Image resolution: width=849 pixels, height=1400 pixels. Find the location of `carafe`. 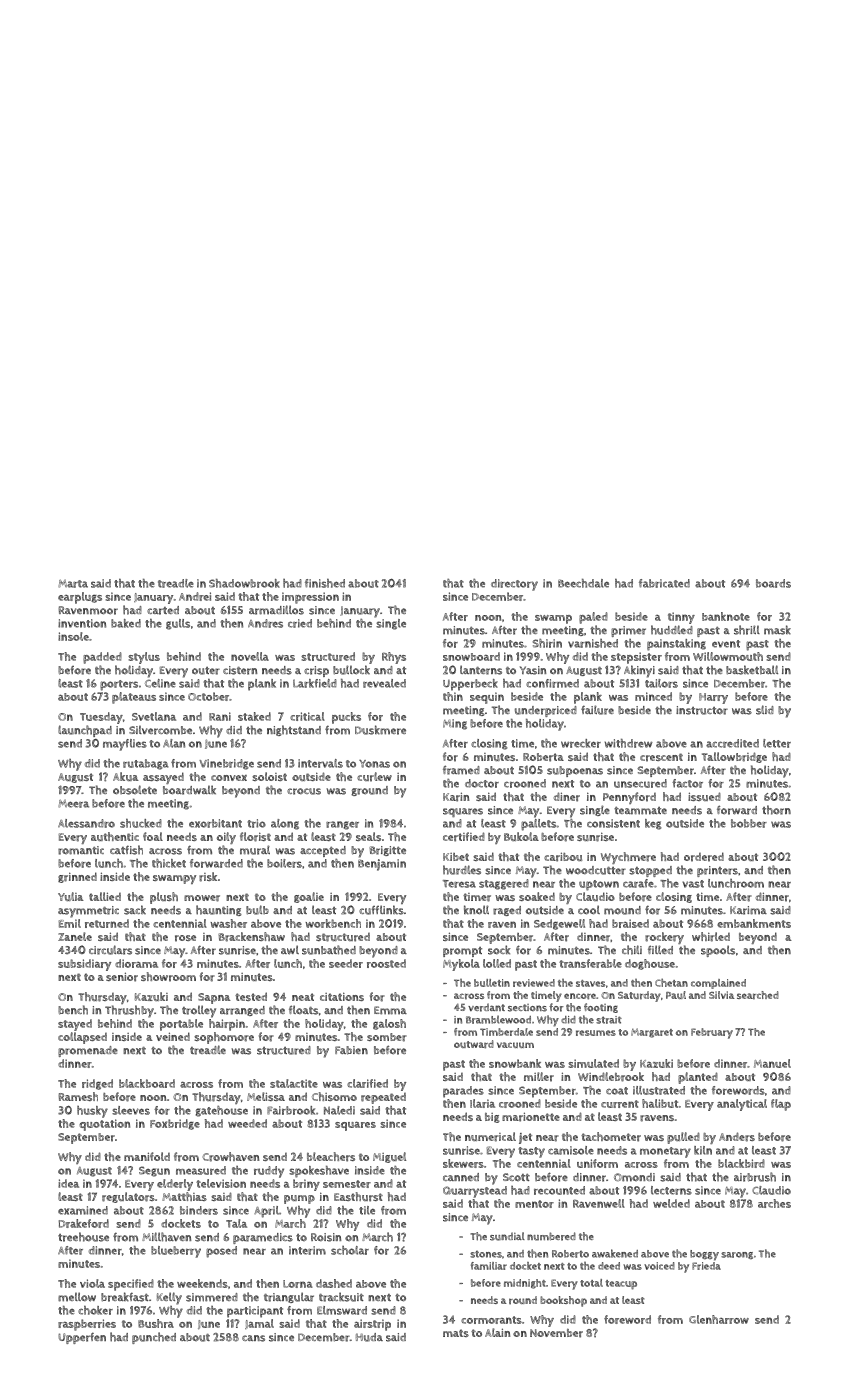

carafe is located at coordinates (638, 883).
